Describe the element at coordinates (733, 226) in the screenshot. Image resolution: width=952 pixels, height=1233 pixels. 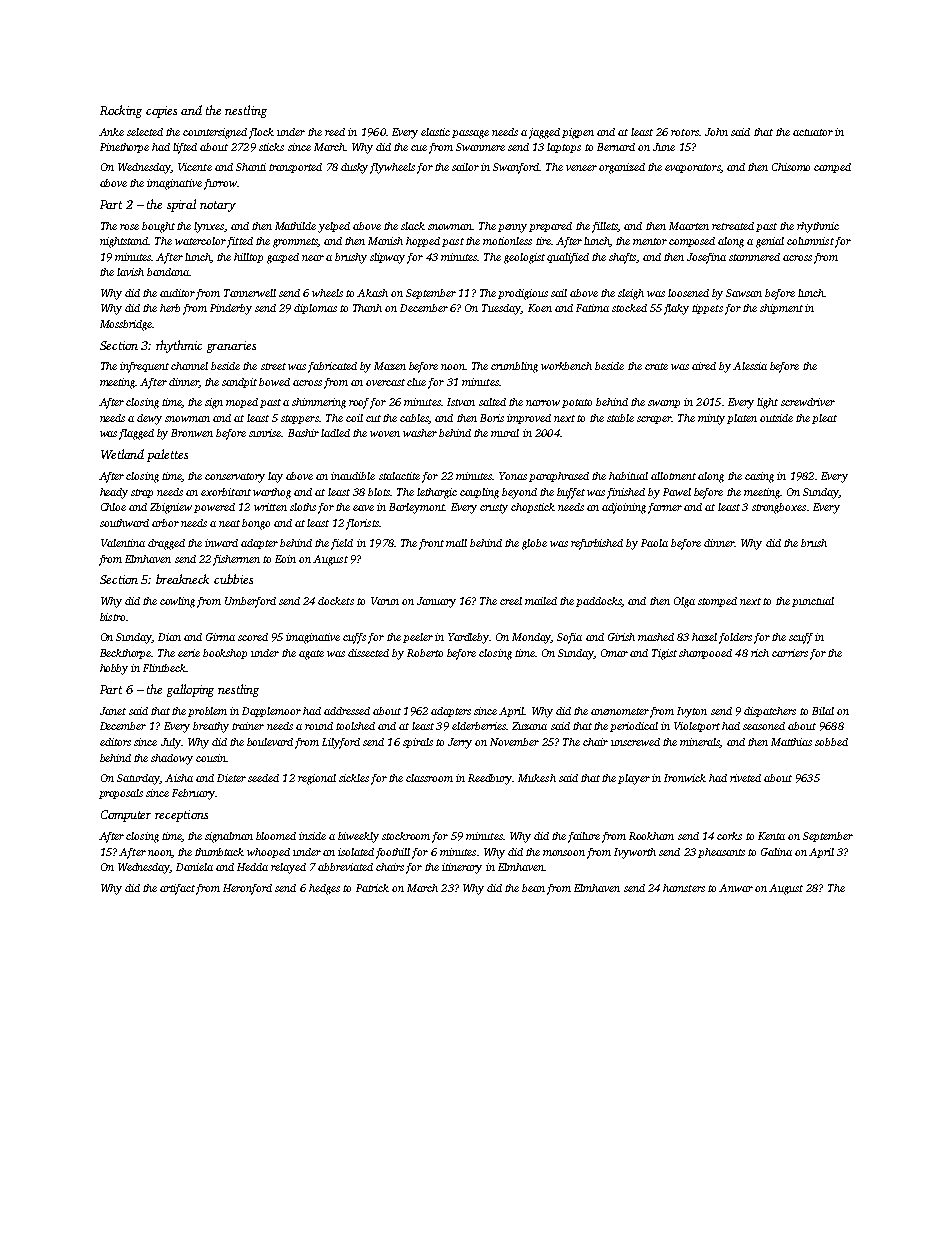
I see `retreated` at that location.
